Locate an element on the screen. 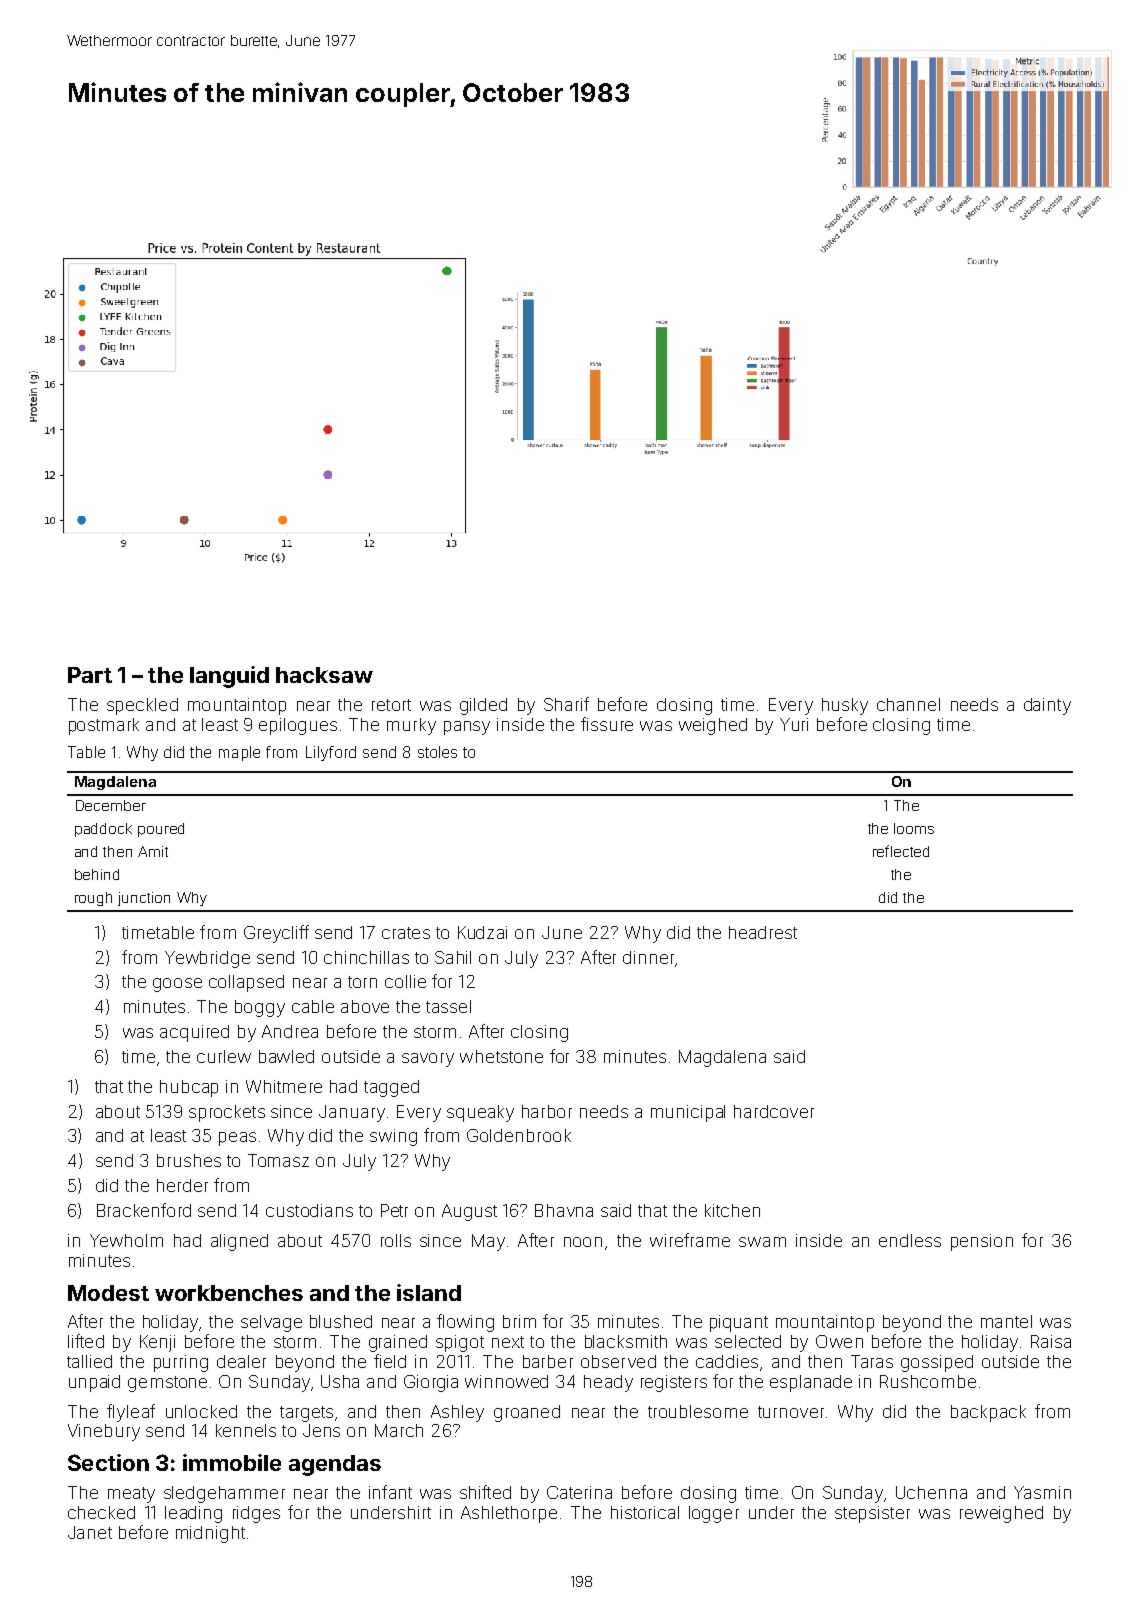  postmark is located at coordinates (104, 726).
